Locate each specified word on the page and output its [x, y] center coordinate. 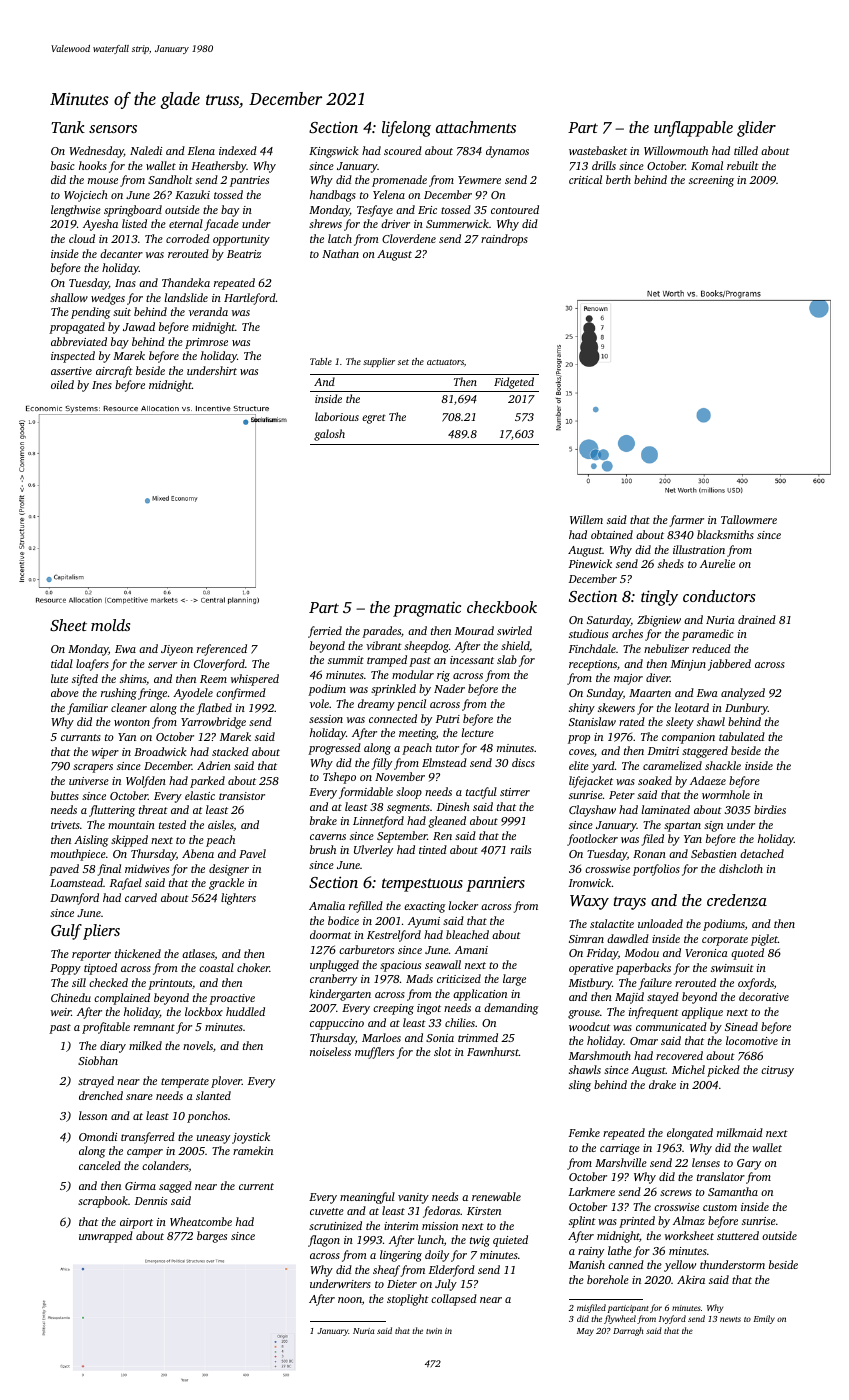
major [628, 679]
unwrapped [106, 1237]
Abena [198, 853]
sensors [113, 129]
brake [323, 820]
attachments [476, 127]
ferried [325, 632]
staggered [705, 752]
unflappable [693, 129]
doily [437, 1256]
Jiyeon [177, 650]
